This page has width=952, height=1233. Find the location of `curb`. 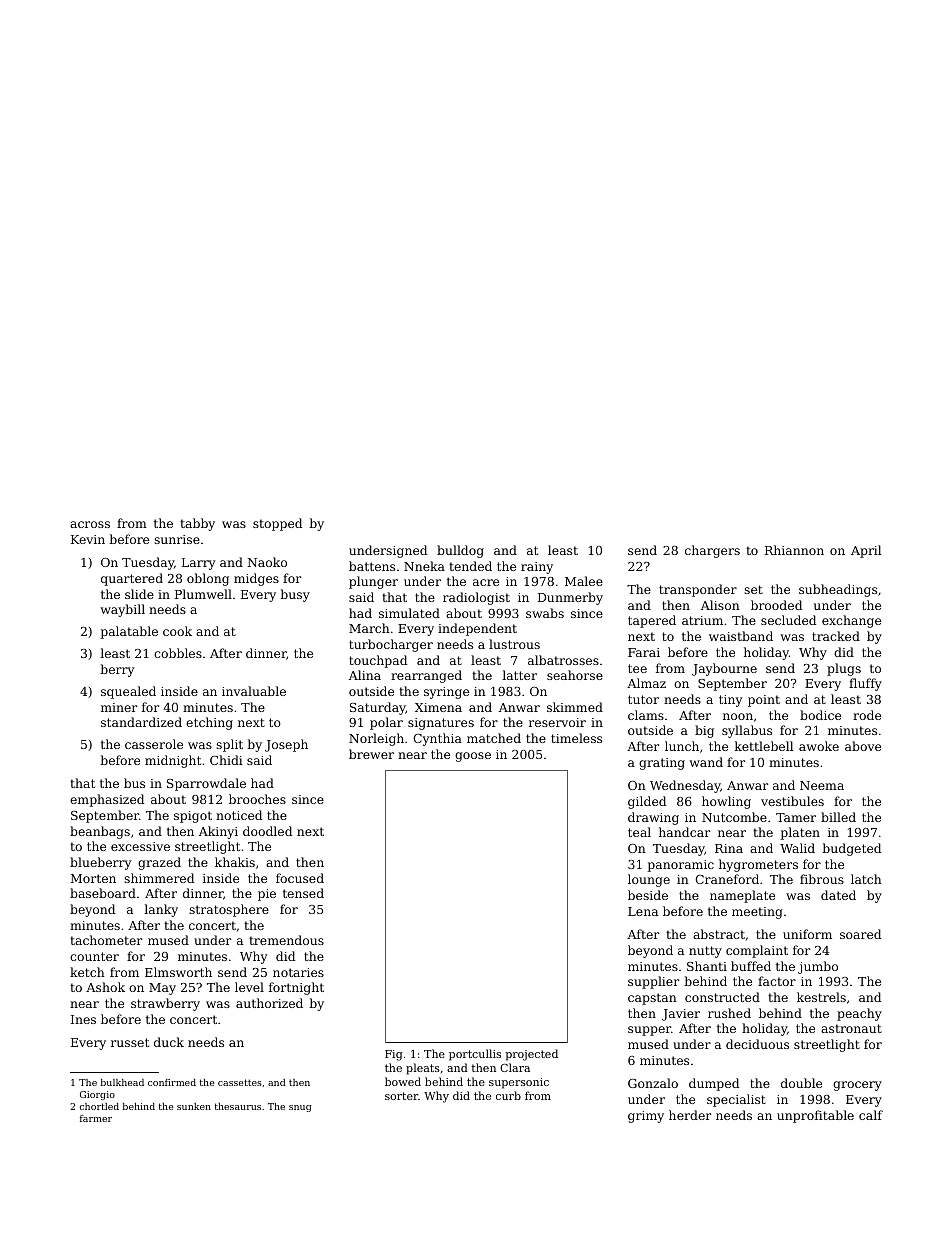

curb is located at coordinates (508, 1095).
